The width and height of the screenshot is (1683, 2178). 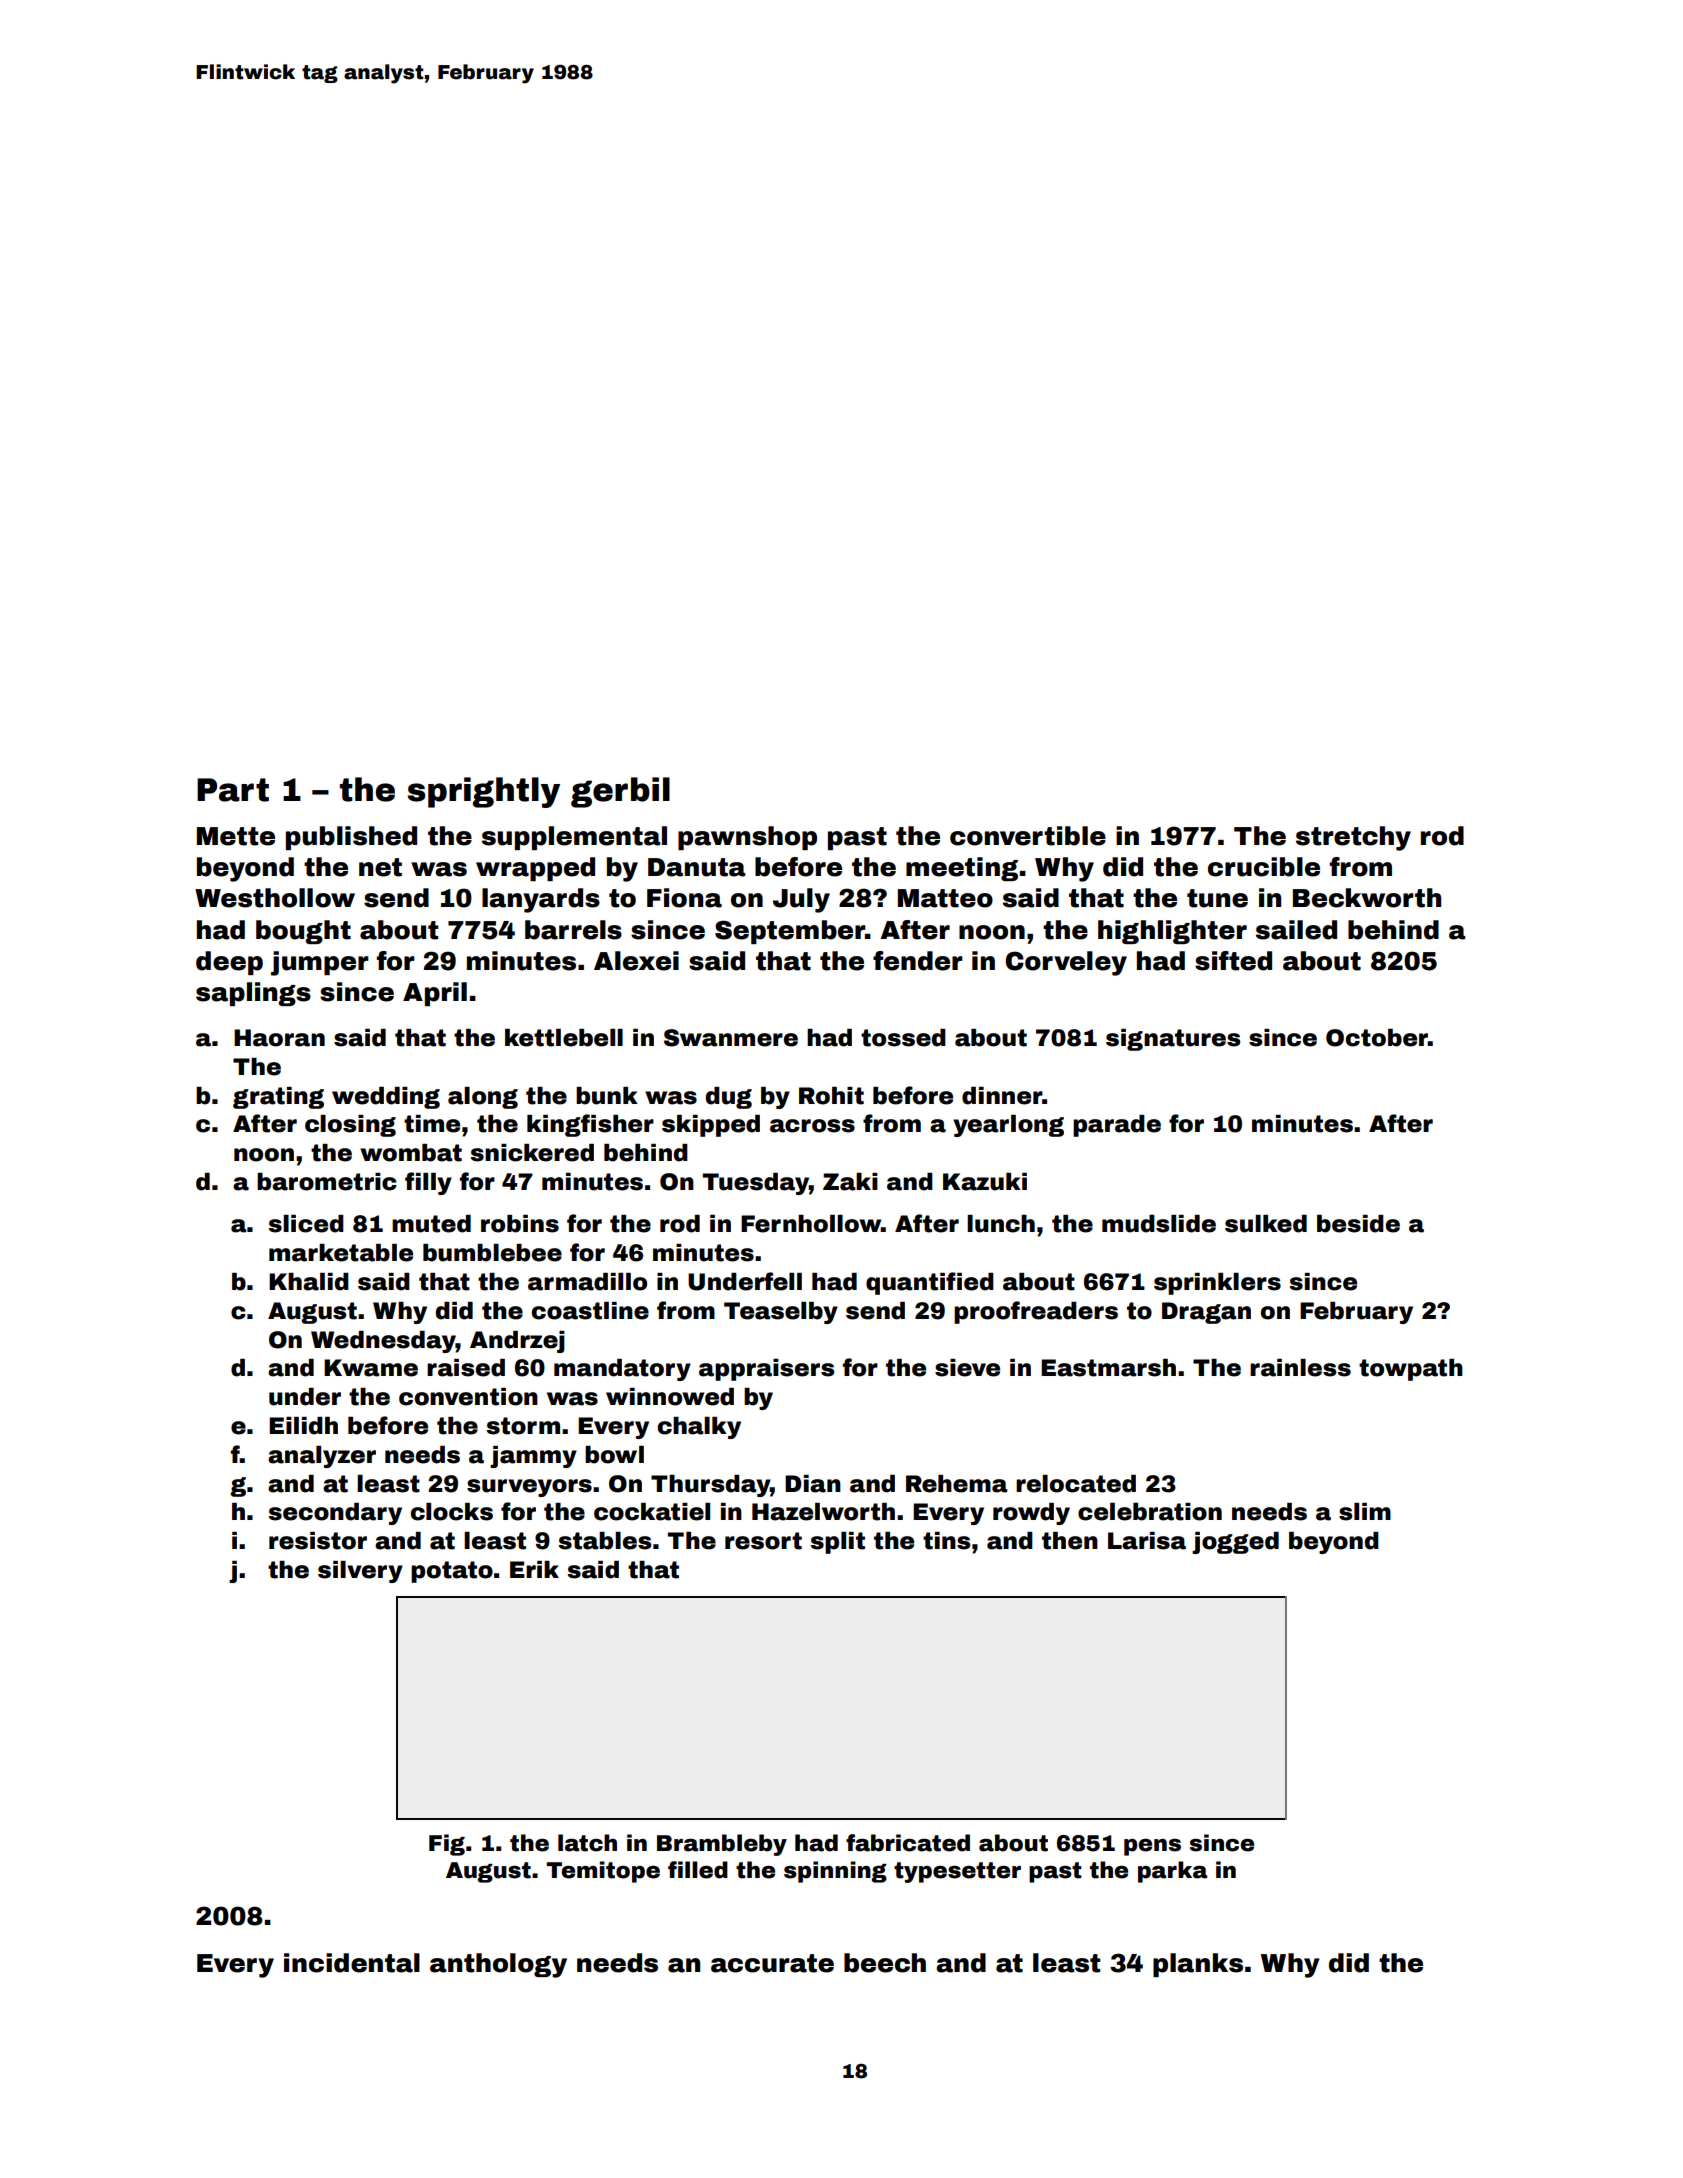 I want to click on meeting, so click(x=962, y=869).
